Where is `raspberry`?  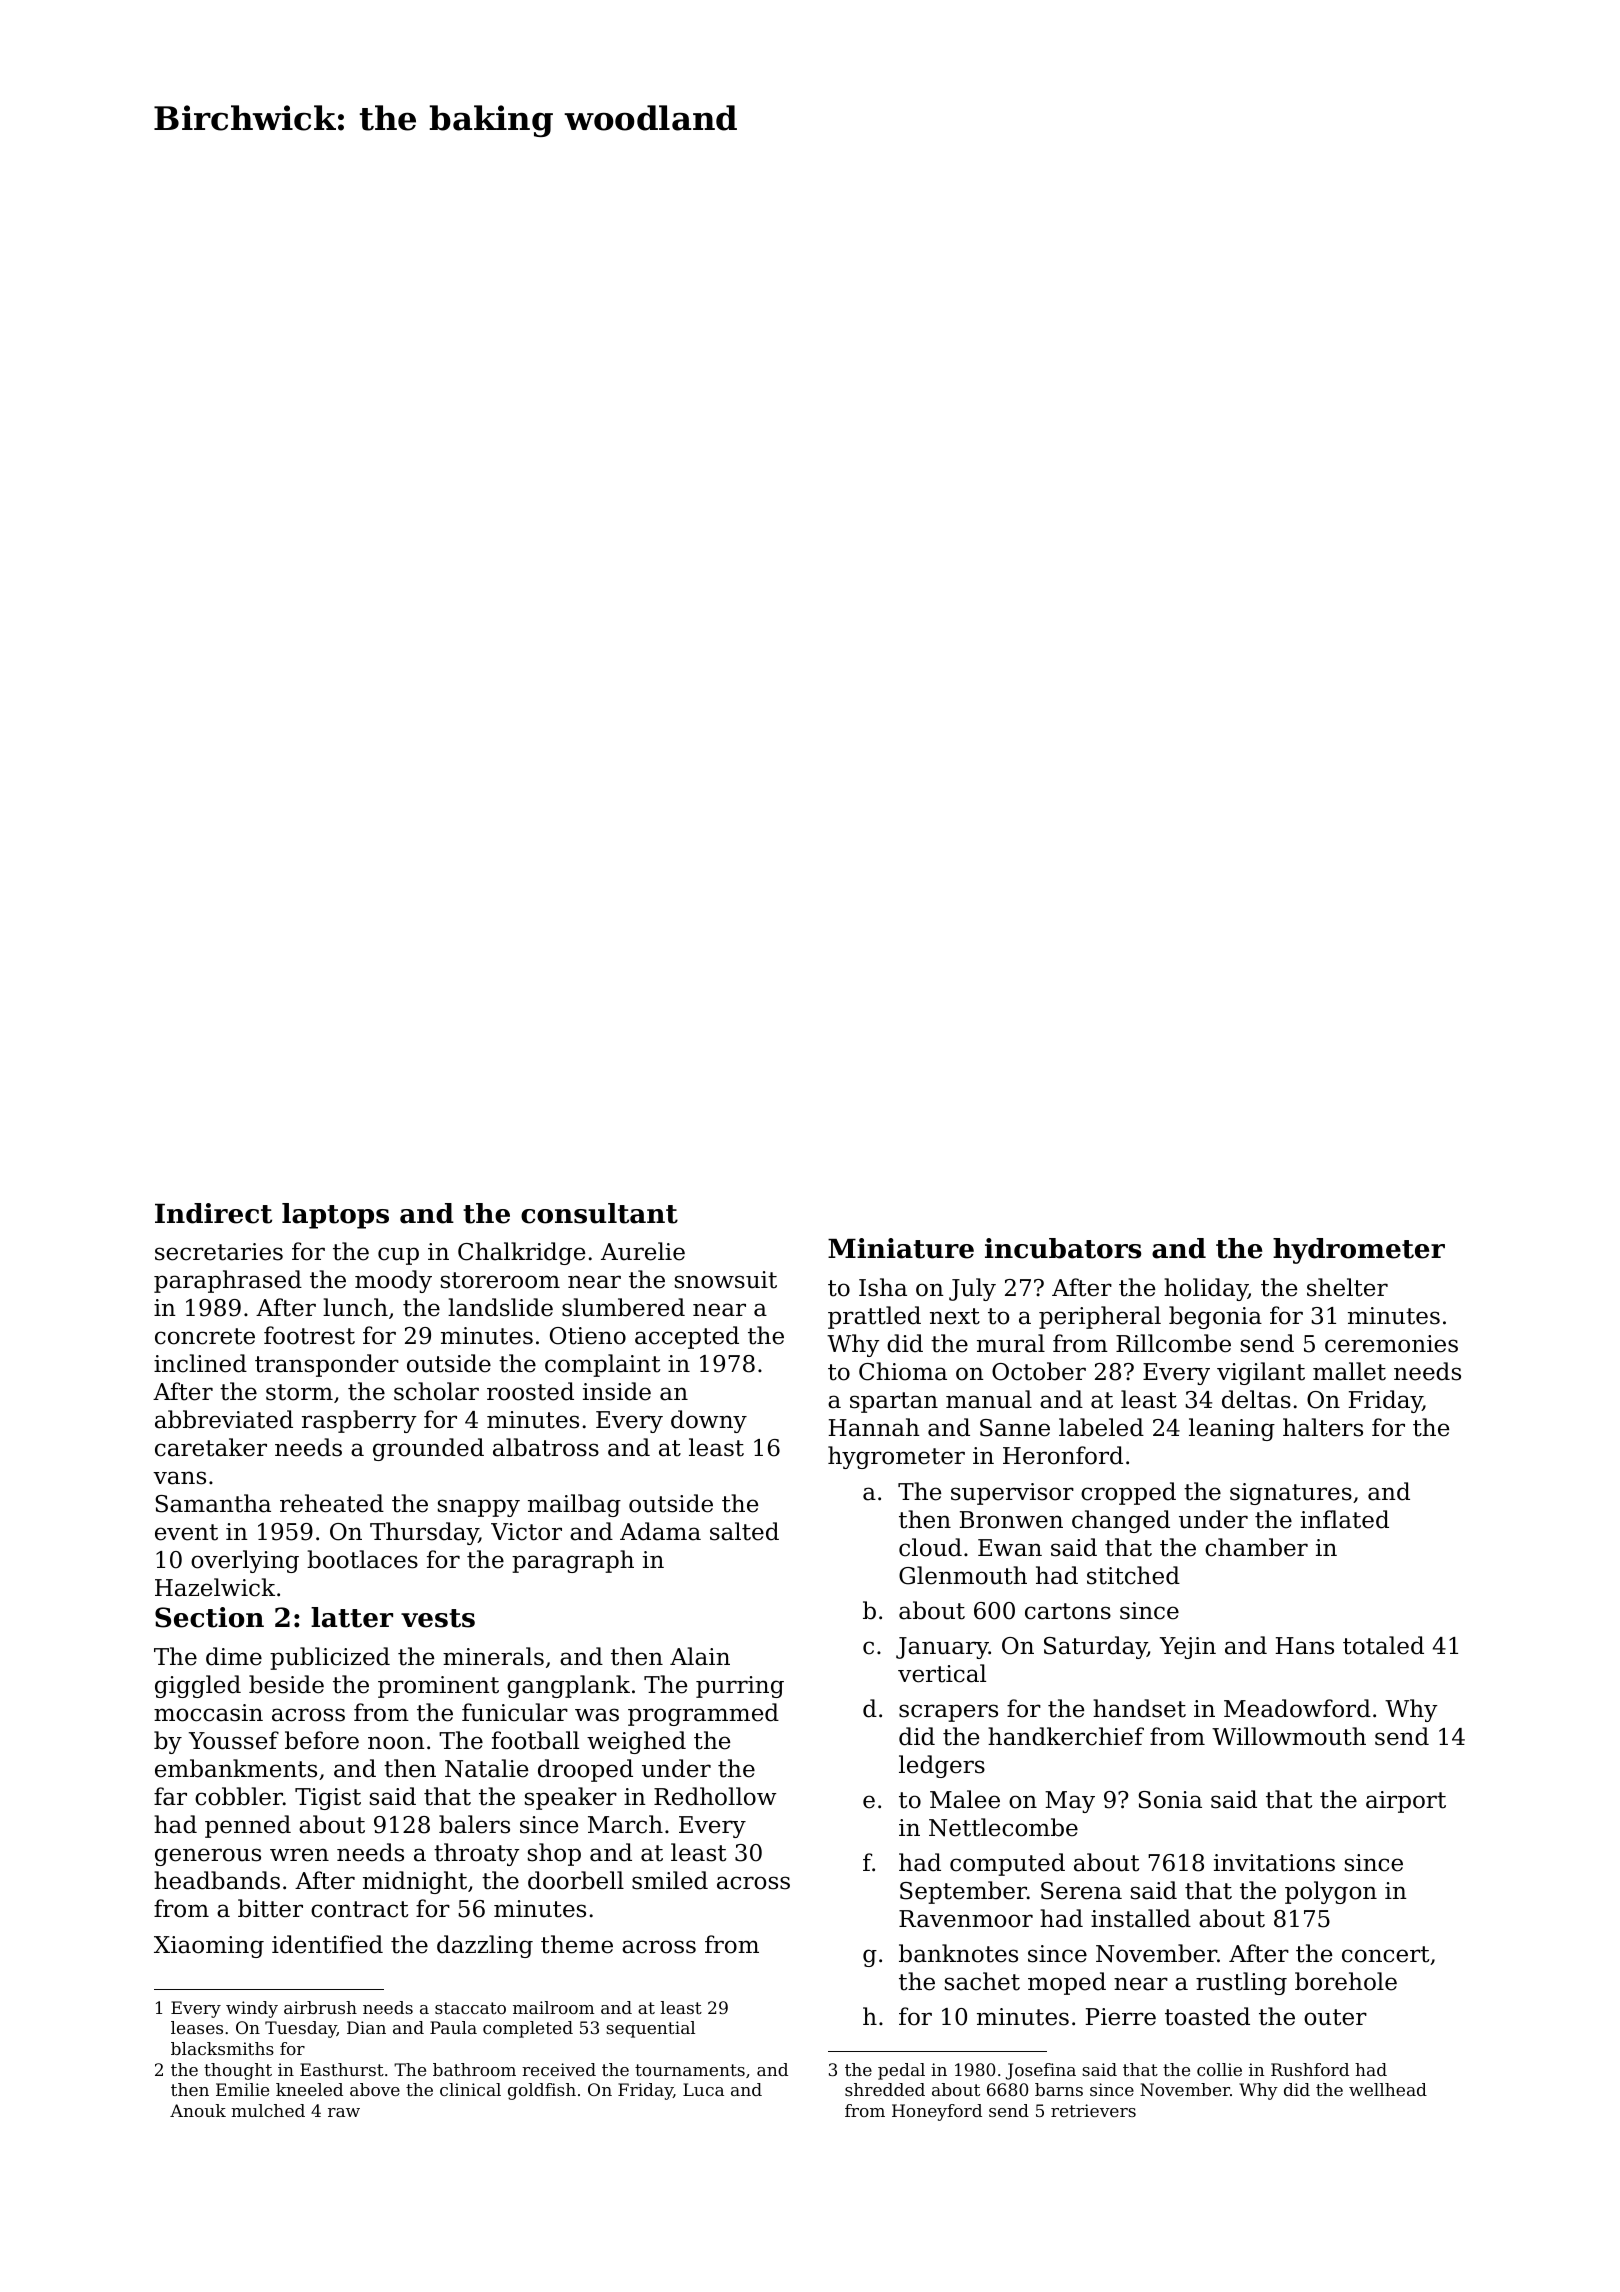 raspberry is located at coordinates (359, 1421).
